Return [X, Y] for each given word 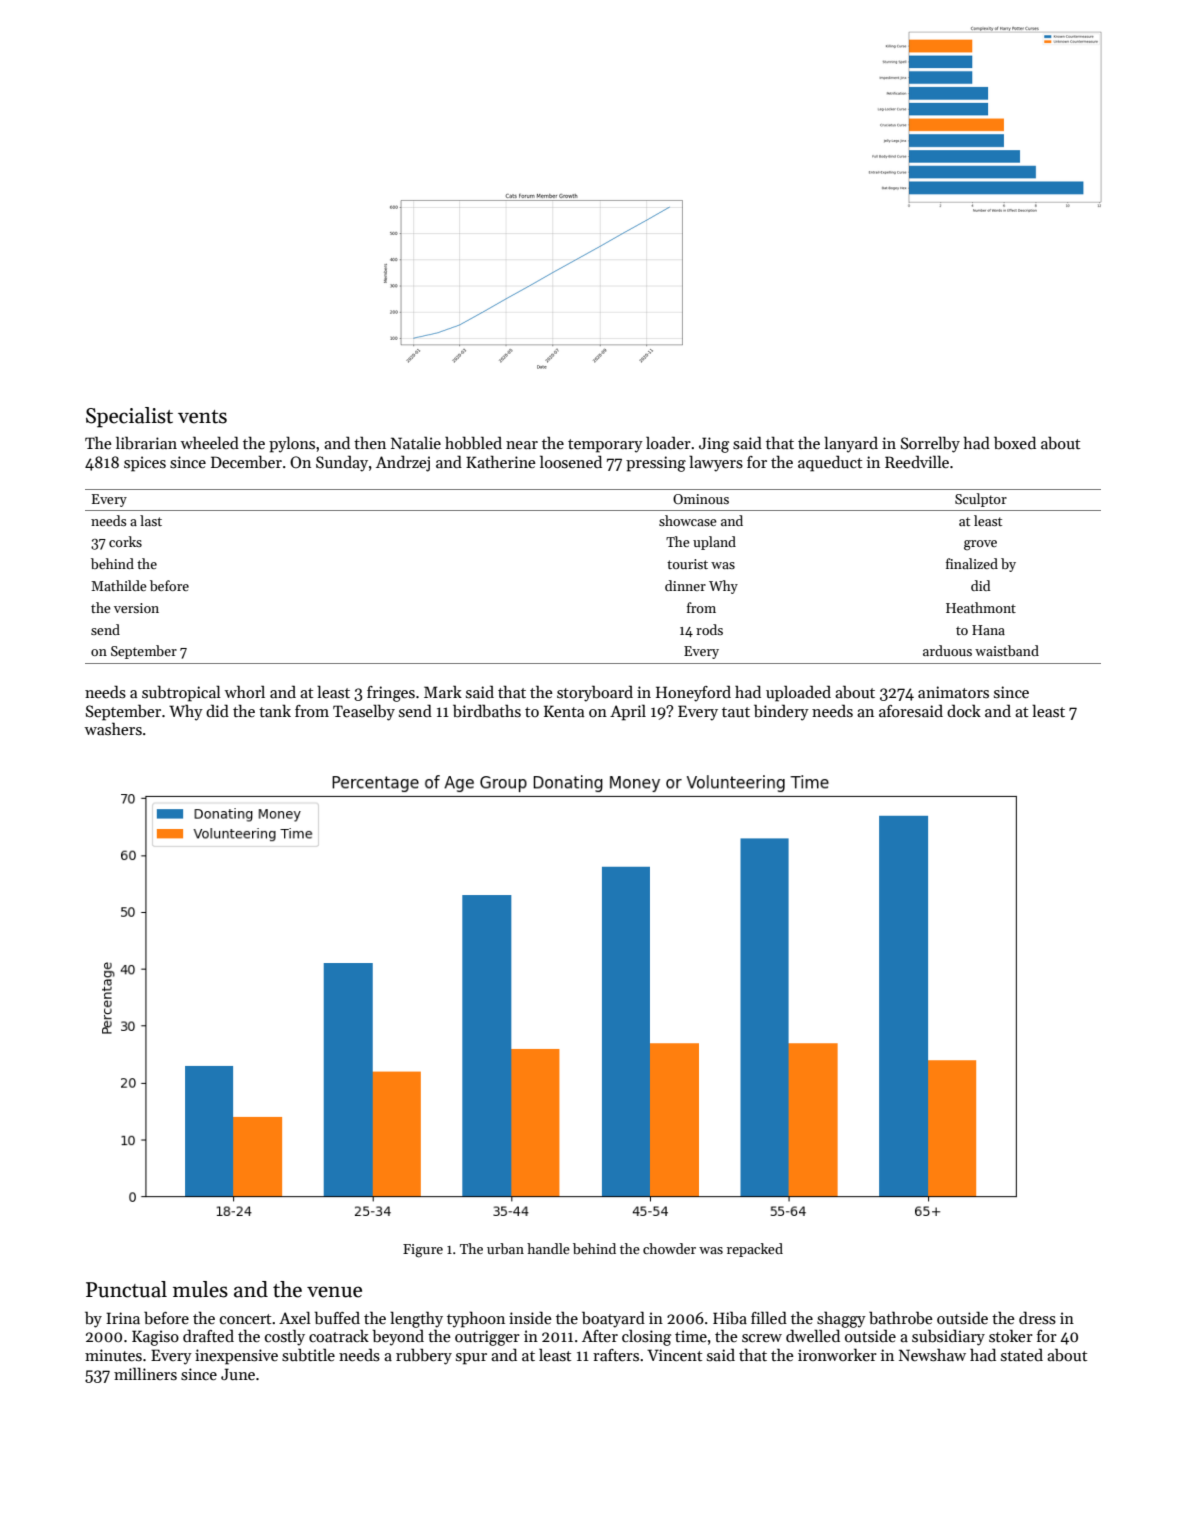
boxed [1015, 443]
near [522, 445]
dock [964, 710]
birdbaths [487, 711]
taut [736, 712]
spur [471, 1359]
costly [285, 1337]
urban [505, 1248]
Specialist [129, 417]
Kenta [564, 711]
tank [275, 710]
